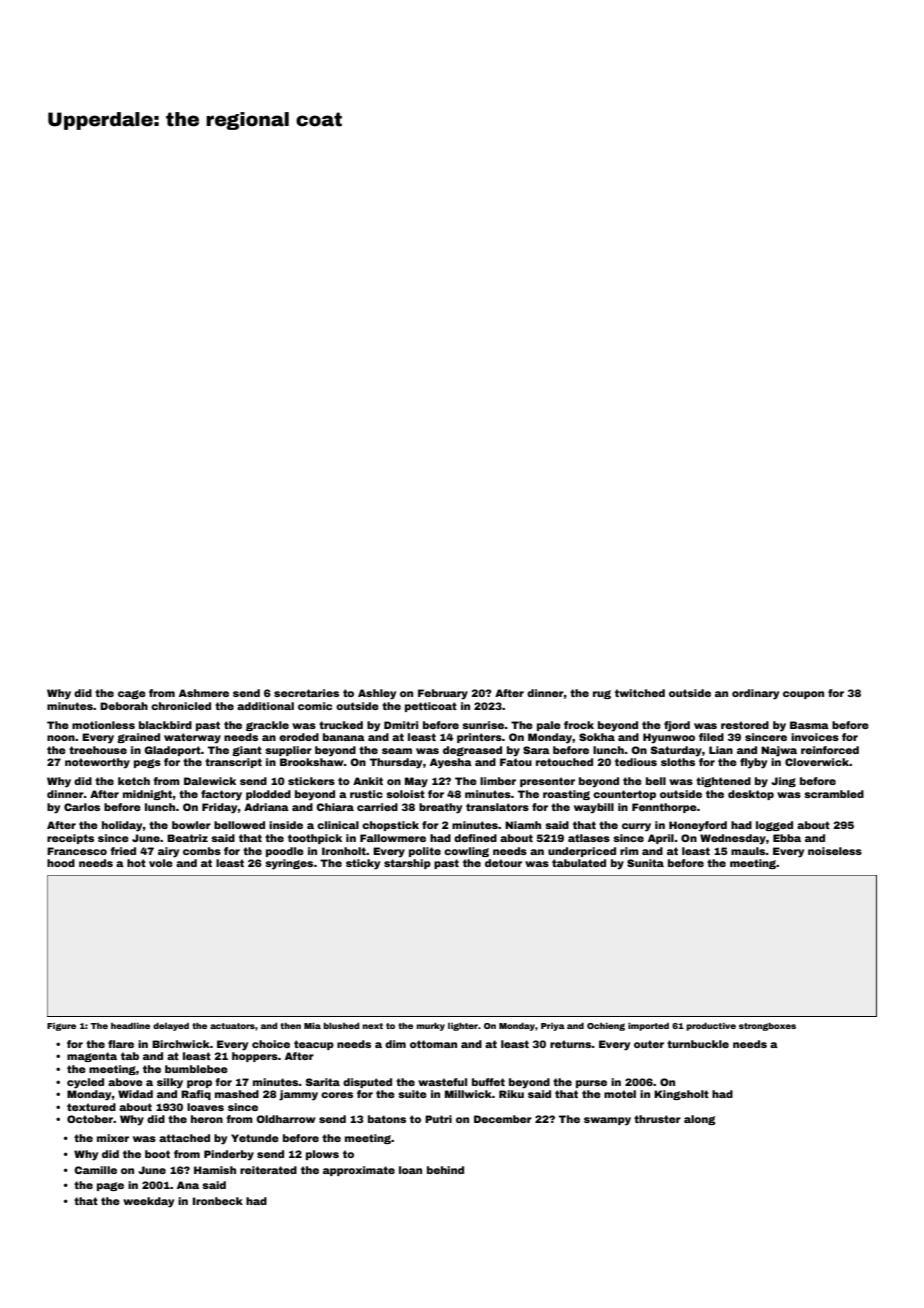 The width and height of the screenshot is (924, 1308). Describe the element at coordinates (678, 762) in the screenshot. I see `sloths` at that location.
